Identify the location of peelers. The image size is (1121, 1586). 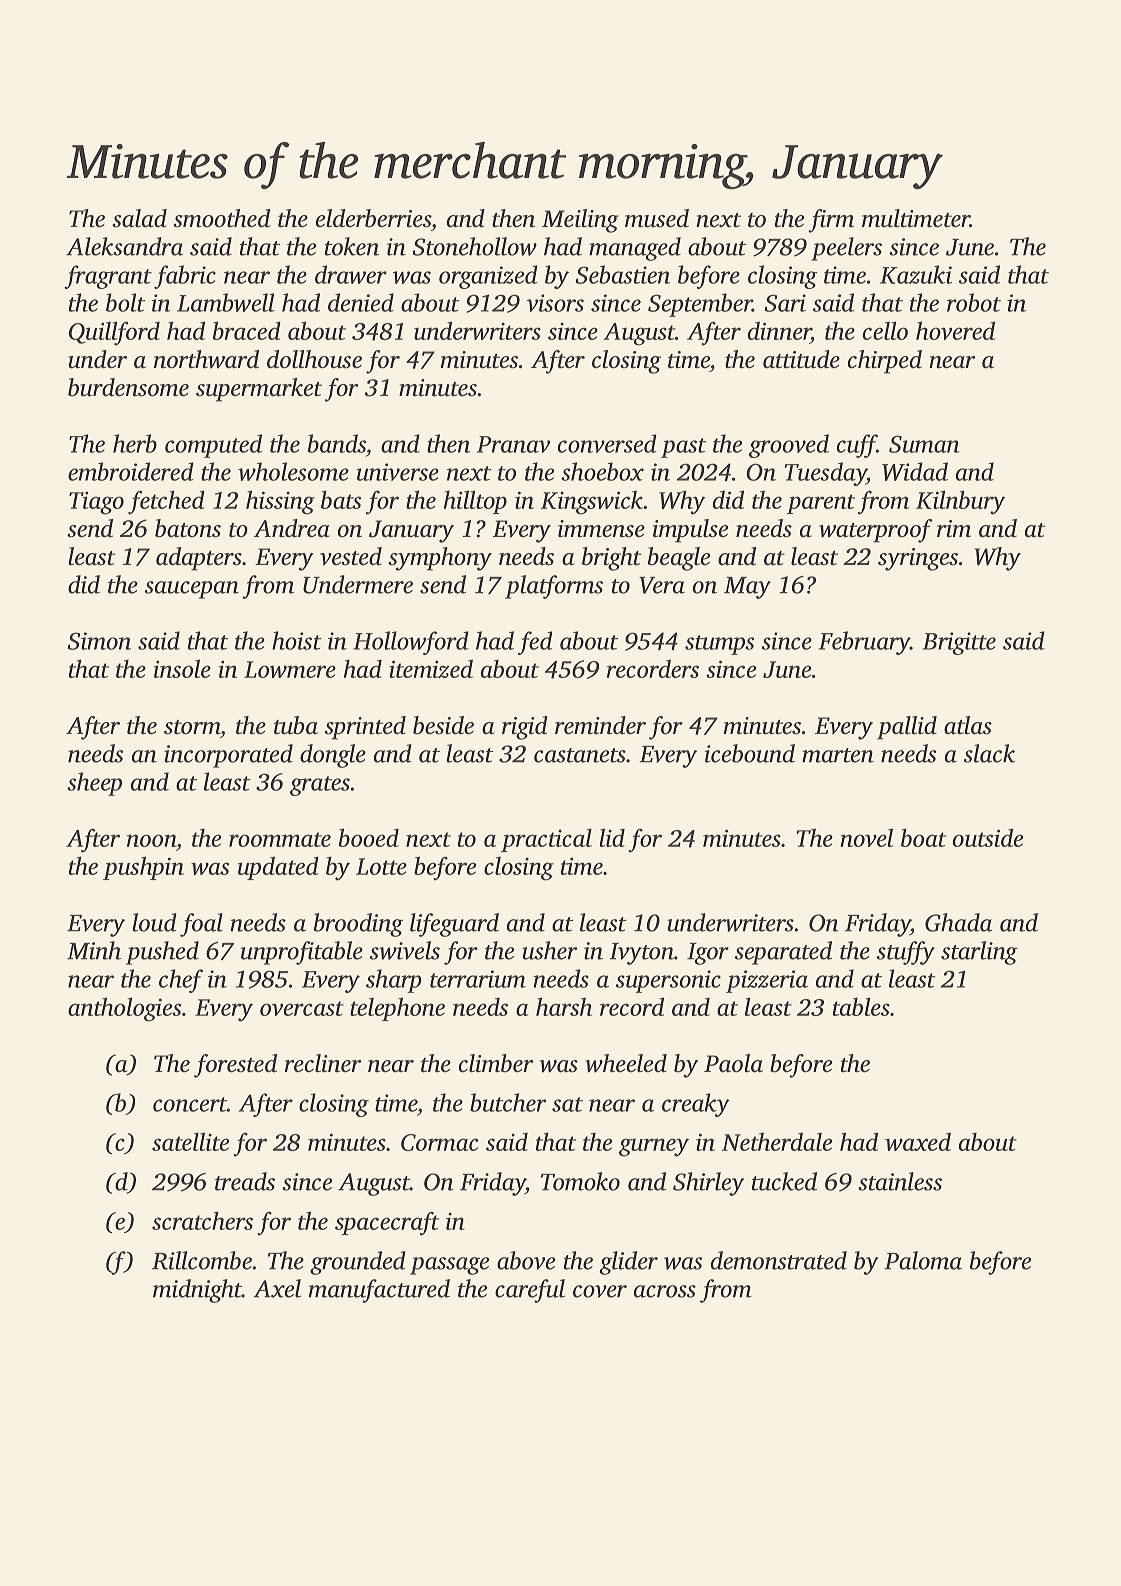
(846, 249).
